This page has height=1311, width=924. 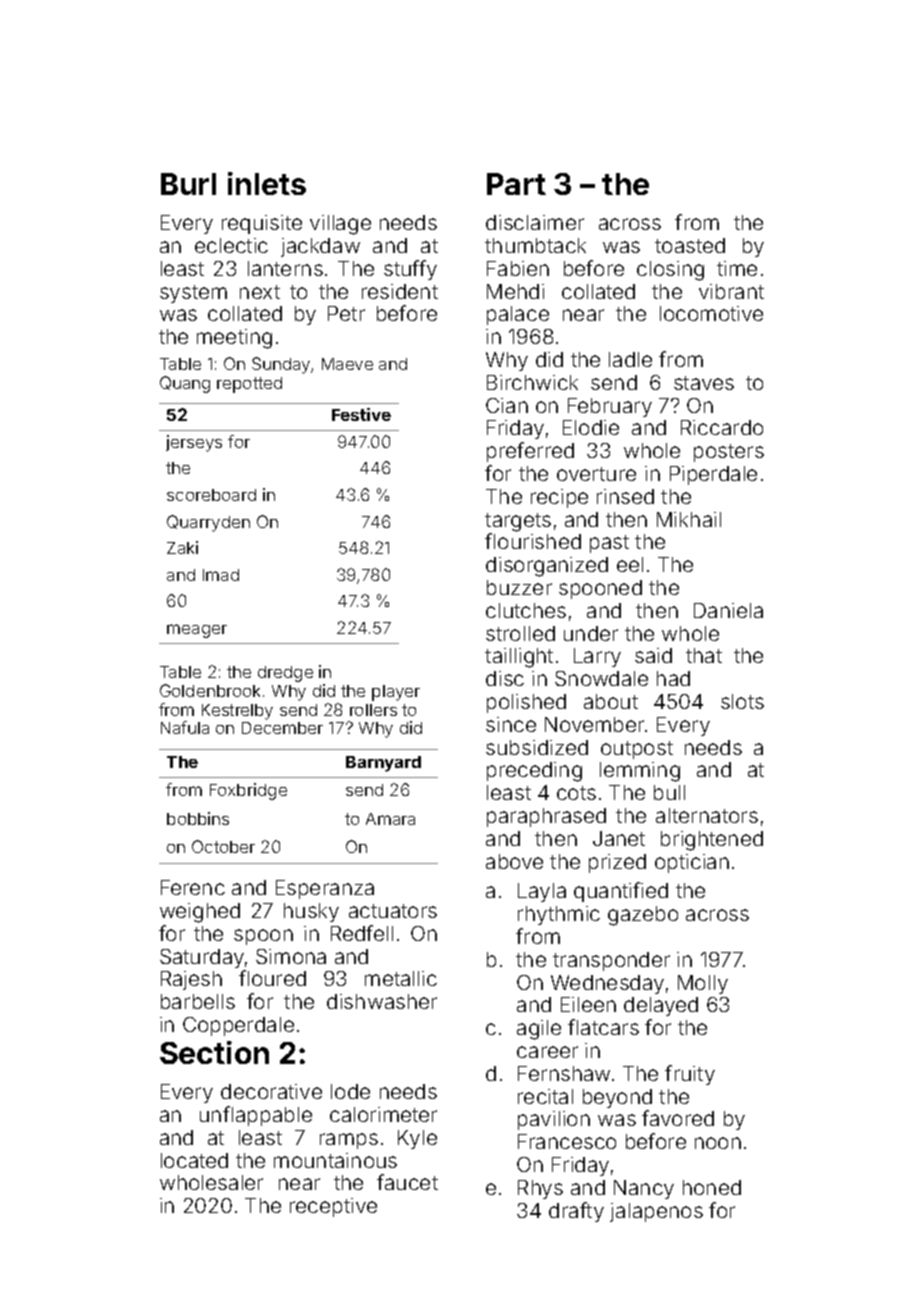 I want to click on Part, so click(x=516, y=184).
